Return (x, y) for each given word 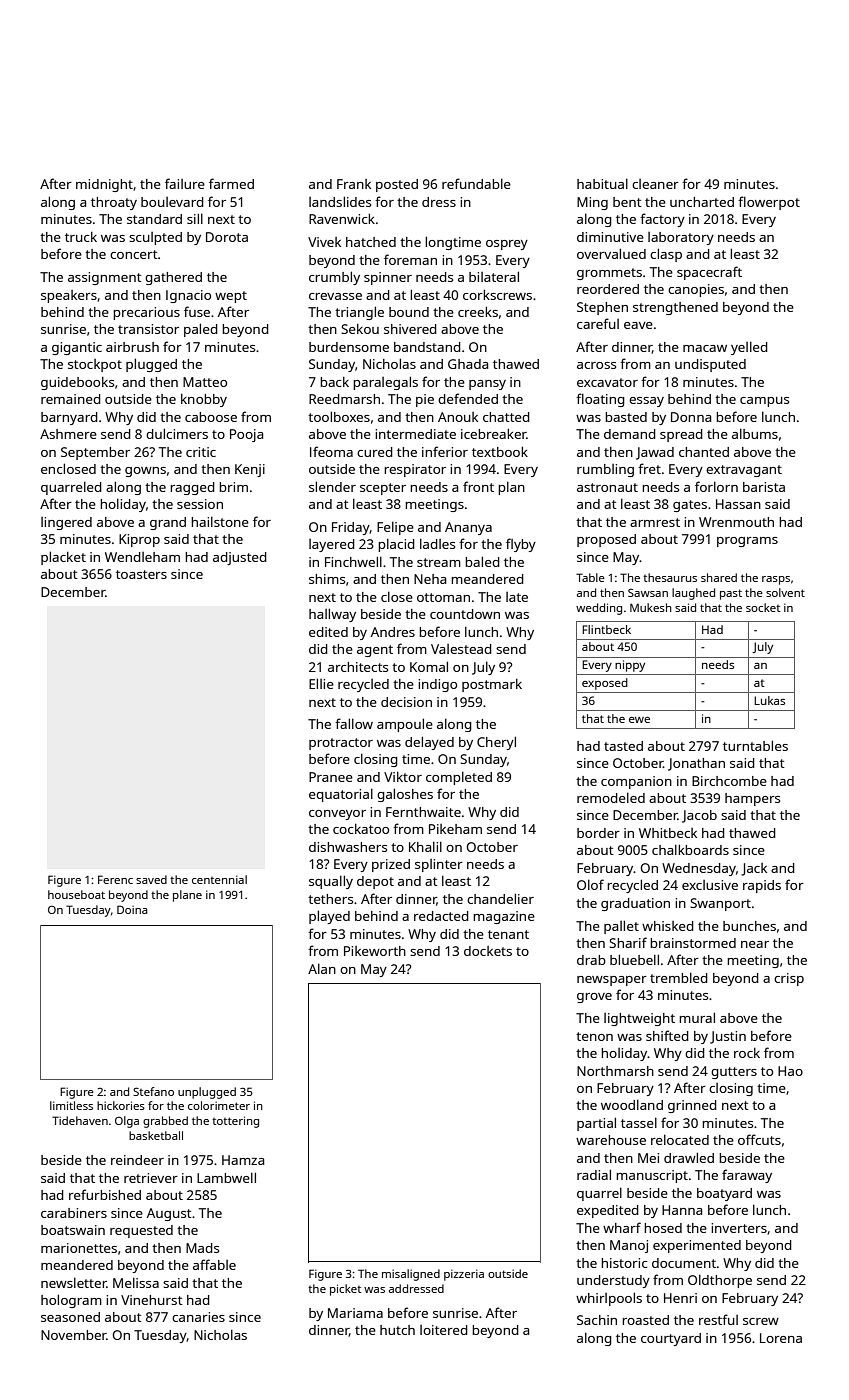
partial (596, 1124)
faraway (747, 1176)
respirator (415, 470)
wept (231, 297)
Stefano (153, 1091)
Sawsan (648, 592)
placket (63, 558)
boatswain (73, 1230)
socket (763, 607)
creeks (478, 312)
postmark (492, 685)
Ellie (321, 683)
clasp (666, 255)
